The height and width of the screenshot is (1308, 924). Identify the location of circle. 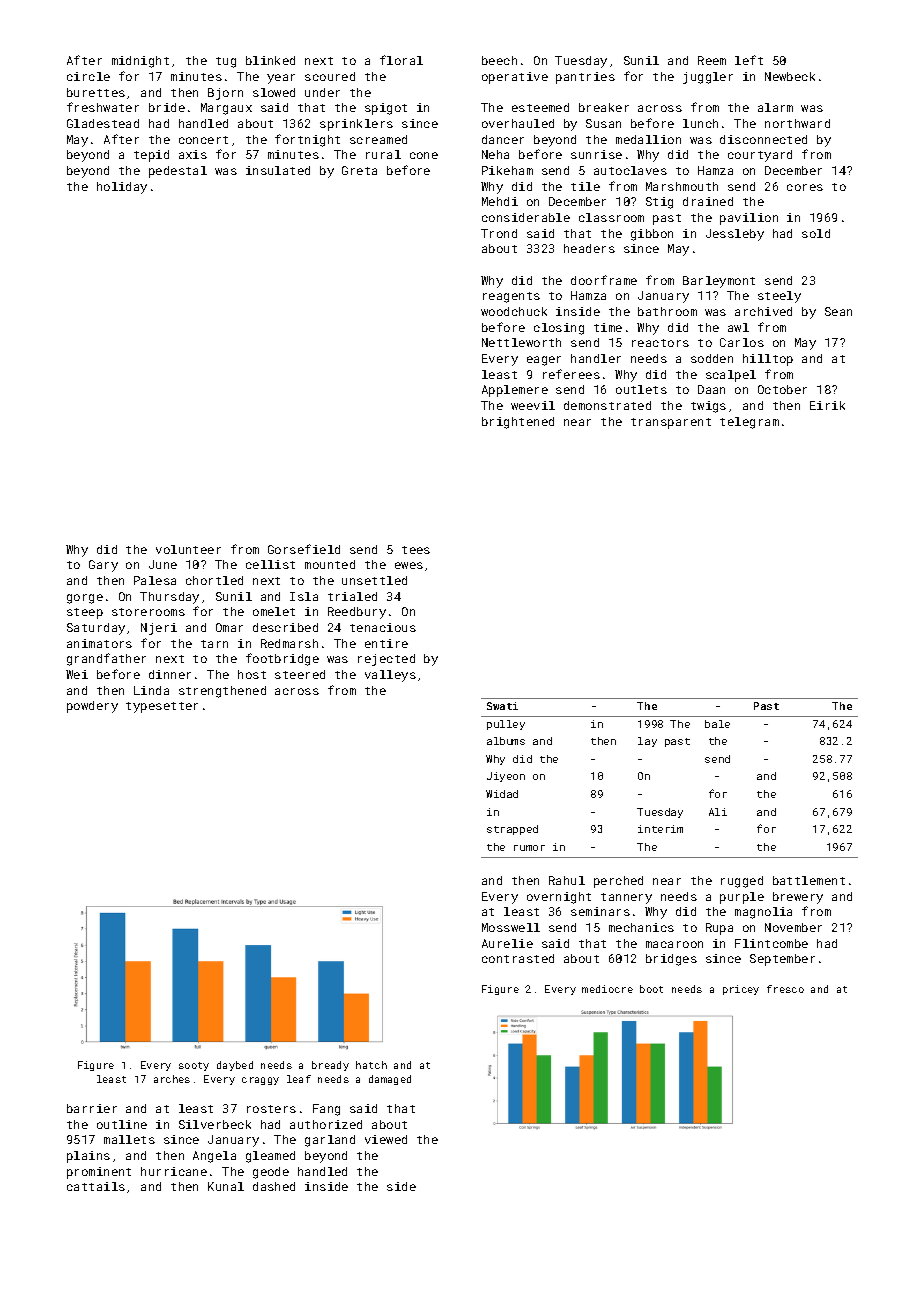
(88, 76).
